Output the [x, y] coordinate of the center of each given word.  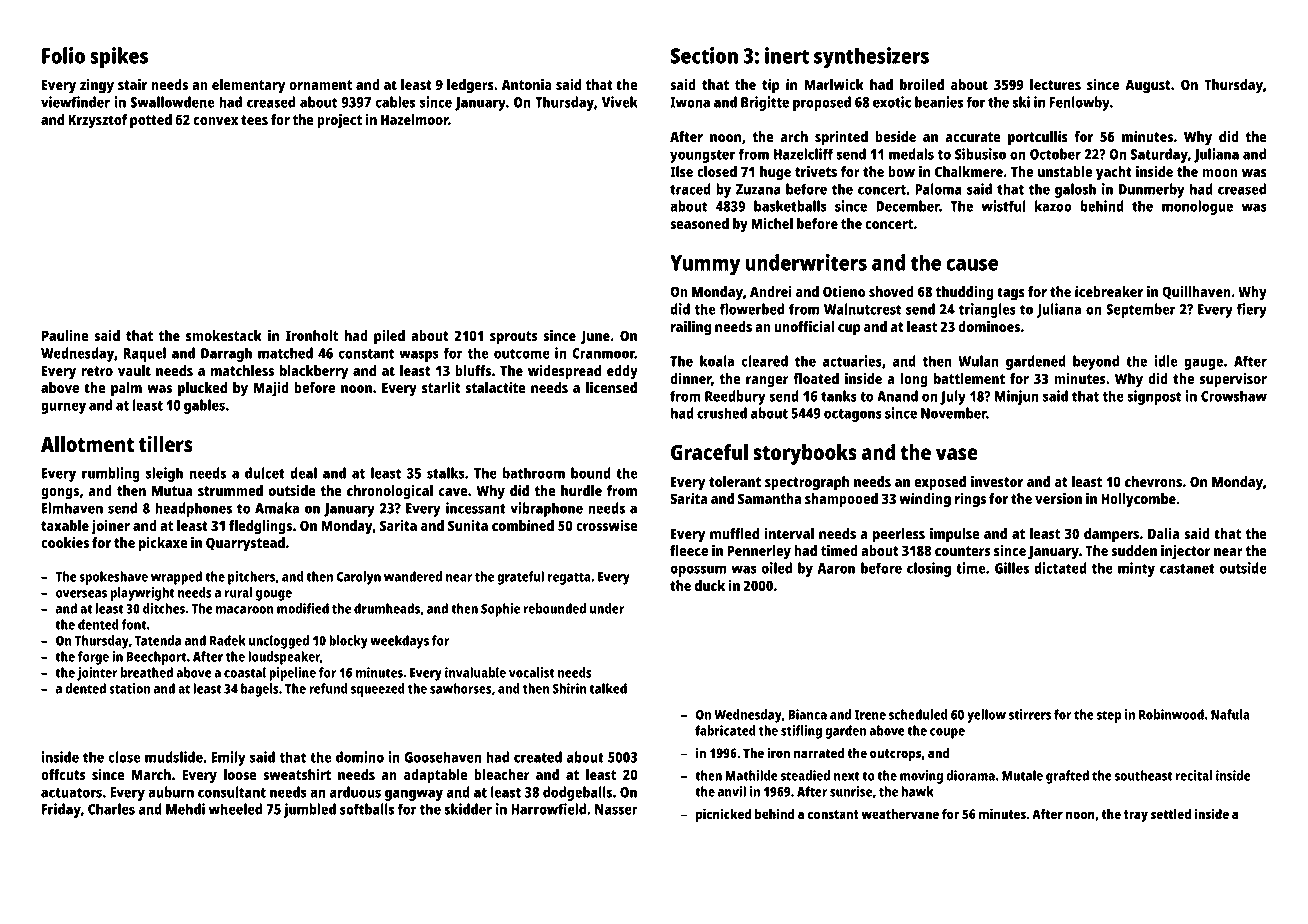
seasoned [699, 223]
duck [710, 585]
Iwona [690, 102]
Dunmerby [1152, 190]
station [129, 688]
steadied [805, 775]
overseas [81, 594]
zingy [97, 86]
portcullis [1038, 138]
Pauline [65, 335]
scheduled [918, 714]
